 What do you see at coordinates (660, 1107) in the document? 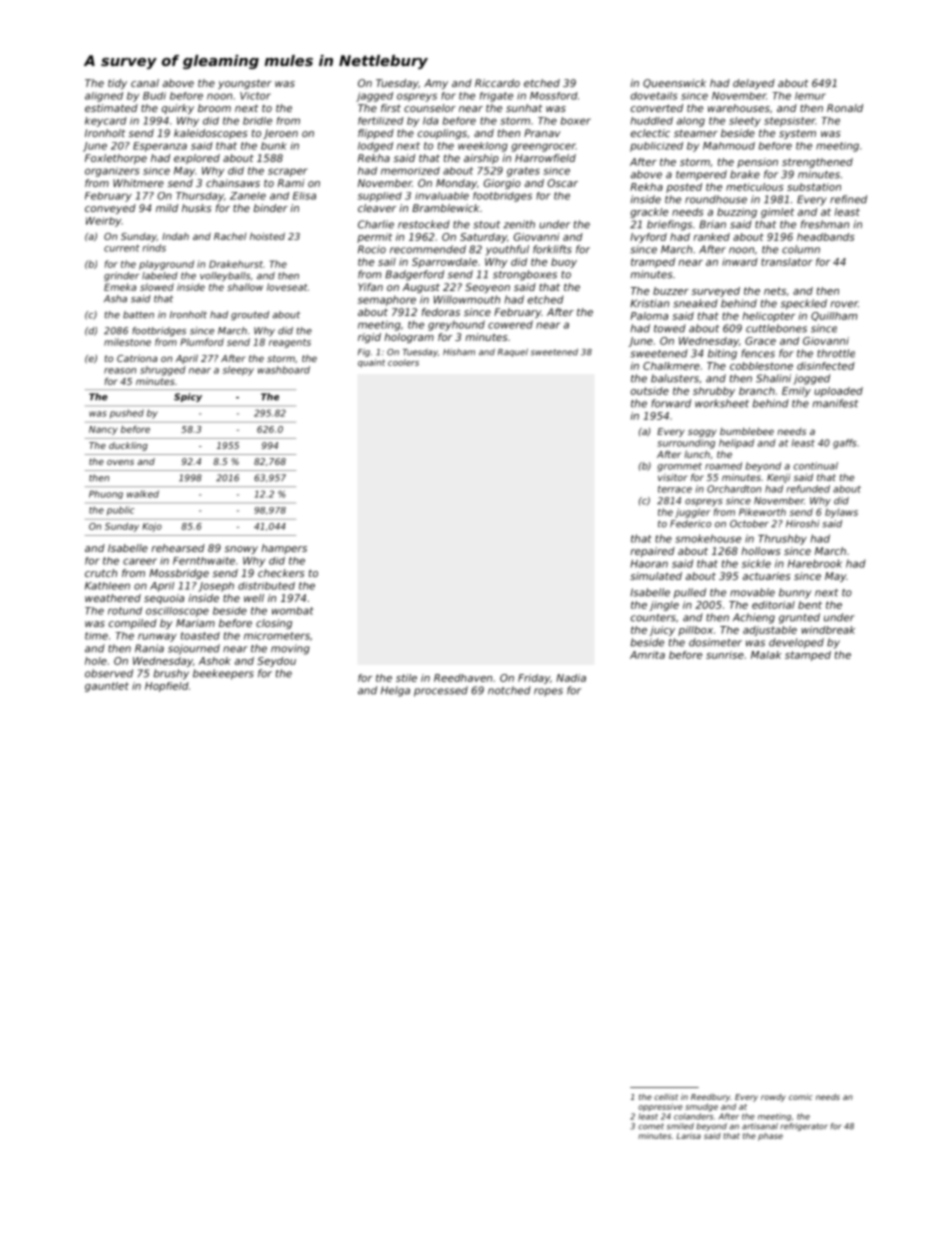
I see `oppressive` at bounding box center [660, 1107].
